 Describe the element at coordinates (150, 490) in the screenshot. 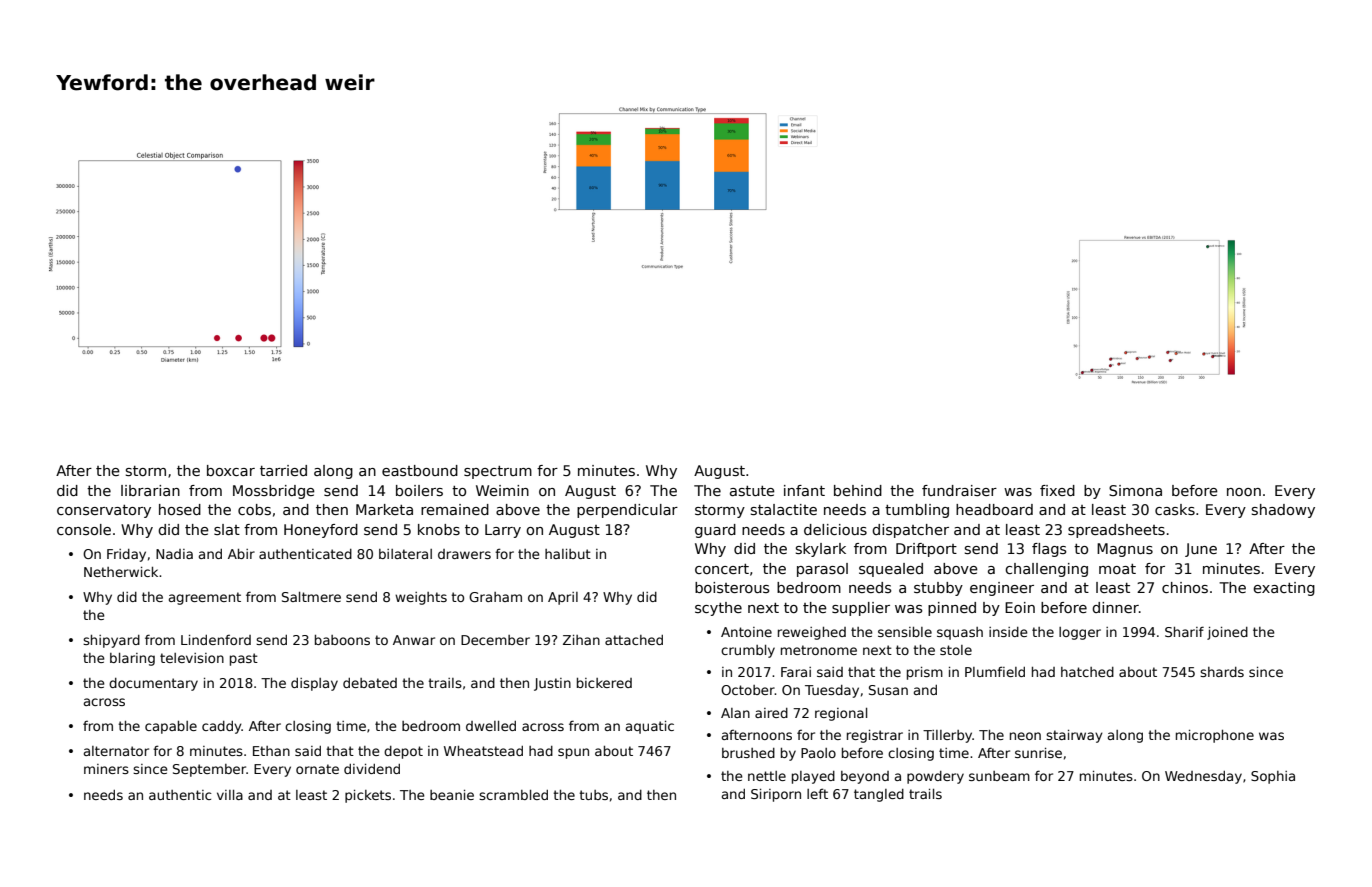

I see `librarian` at that location.
